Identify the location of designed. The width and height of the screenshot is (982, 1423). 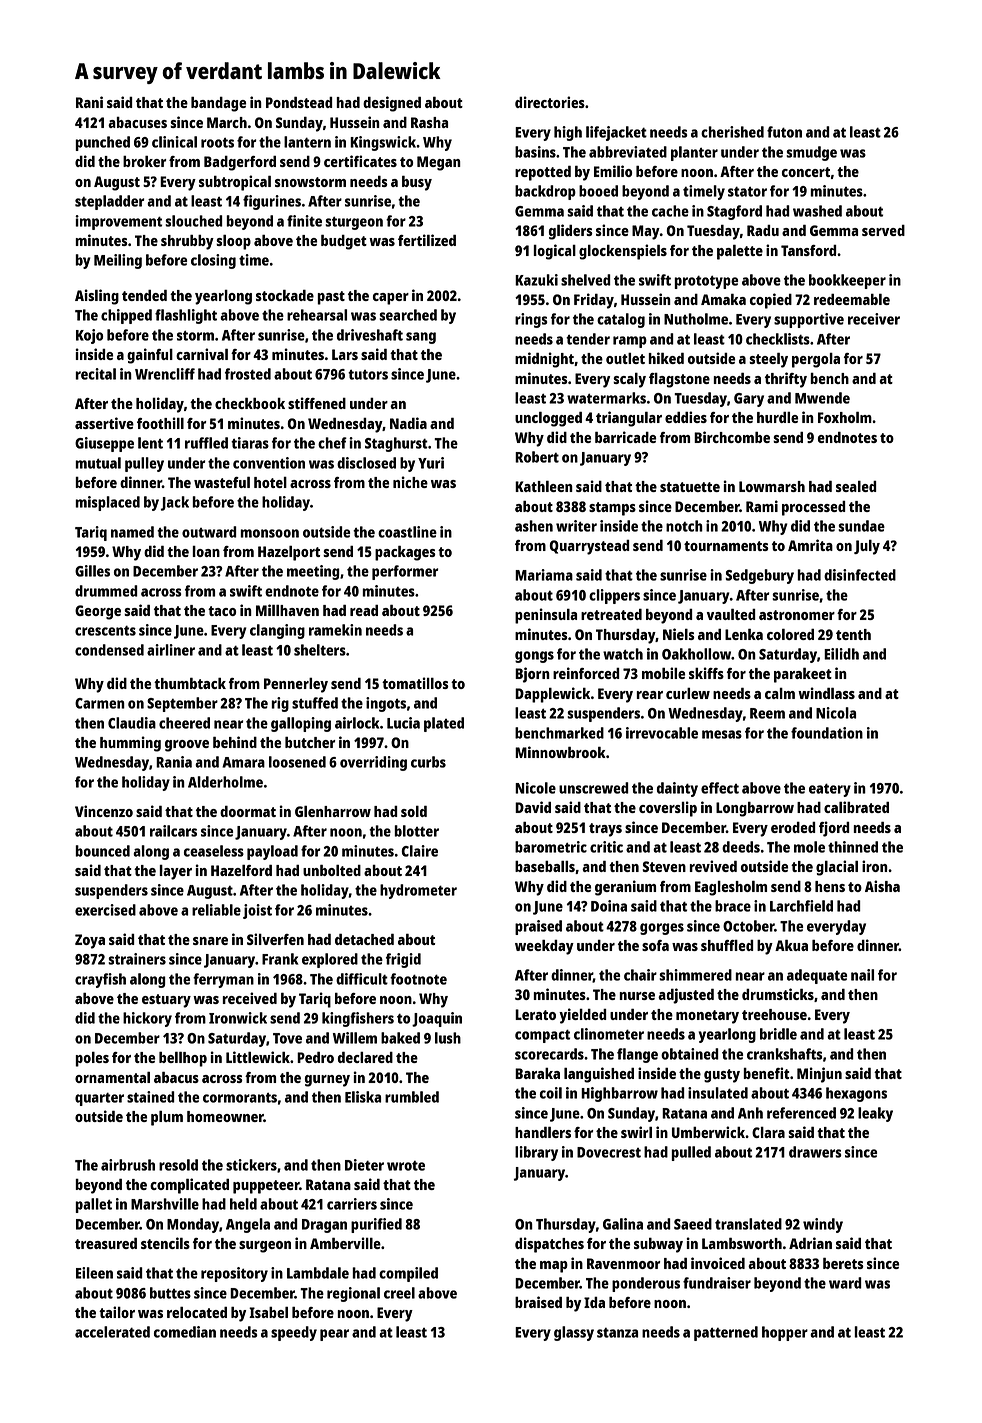
(392, 104).
